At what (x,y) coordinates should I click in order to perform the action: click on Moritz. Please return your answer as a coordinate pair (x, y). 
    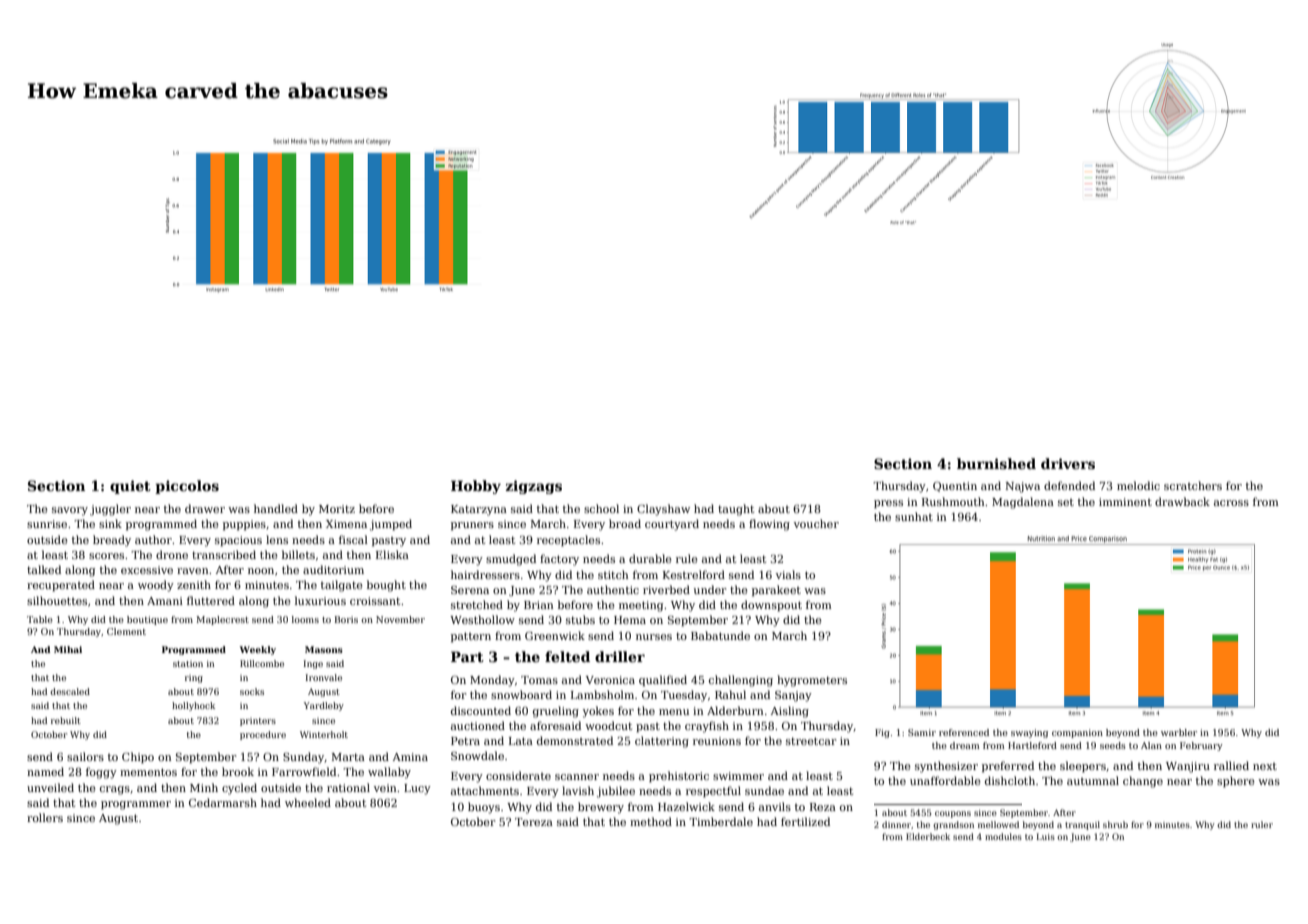
    Looking at the image, I should click on (337, 509).
